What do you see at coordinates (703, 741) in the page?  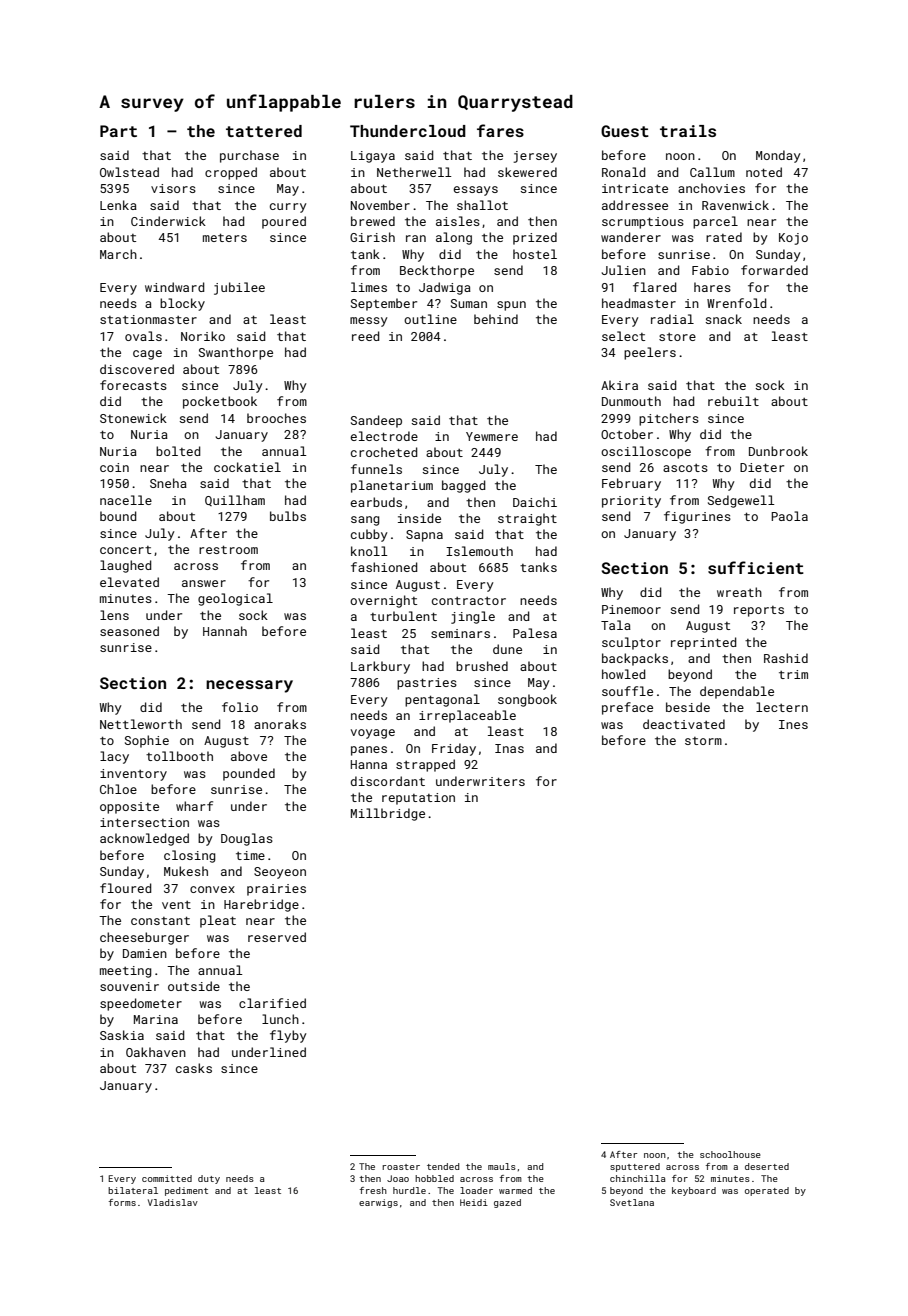 I see `storm` at bounding box center [703, 741].
